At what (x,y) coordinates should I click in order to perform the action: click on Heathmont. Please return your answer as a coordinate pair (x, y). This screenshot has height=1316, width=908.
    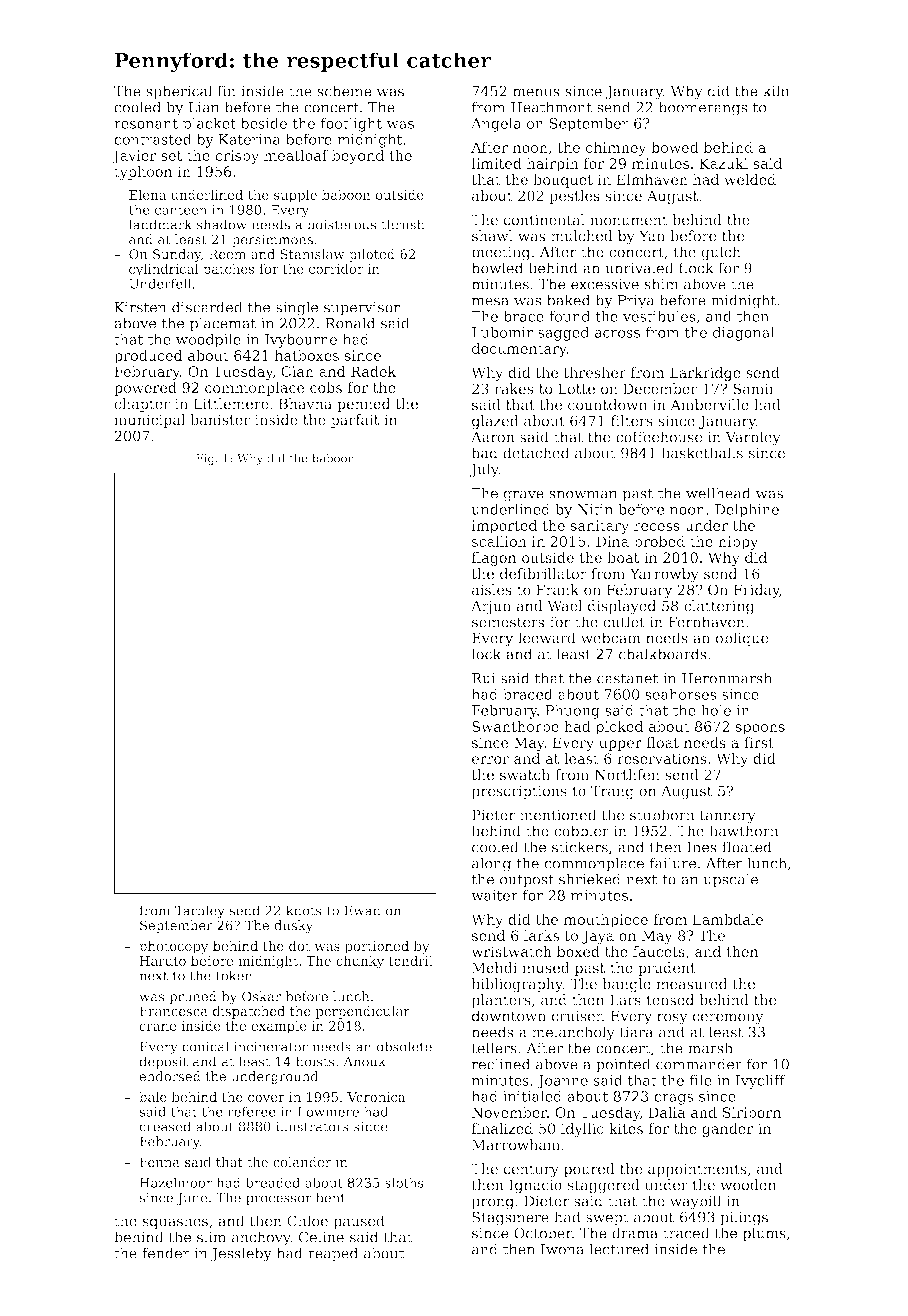
    Looking at the image, I should click on (551, 107).
